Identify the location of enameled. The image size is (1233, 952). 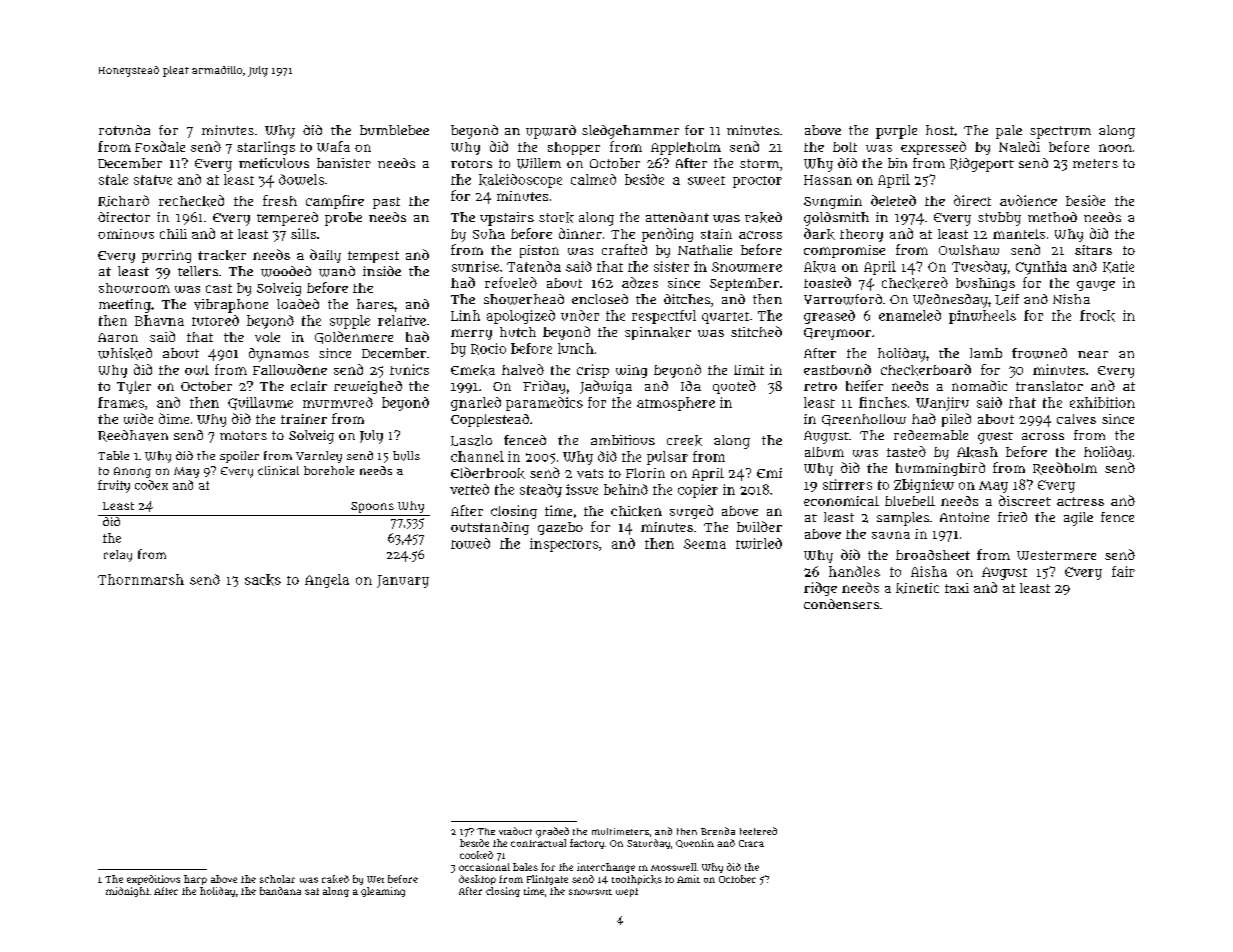
(910, 315).
